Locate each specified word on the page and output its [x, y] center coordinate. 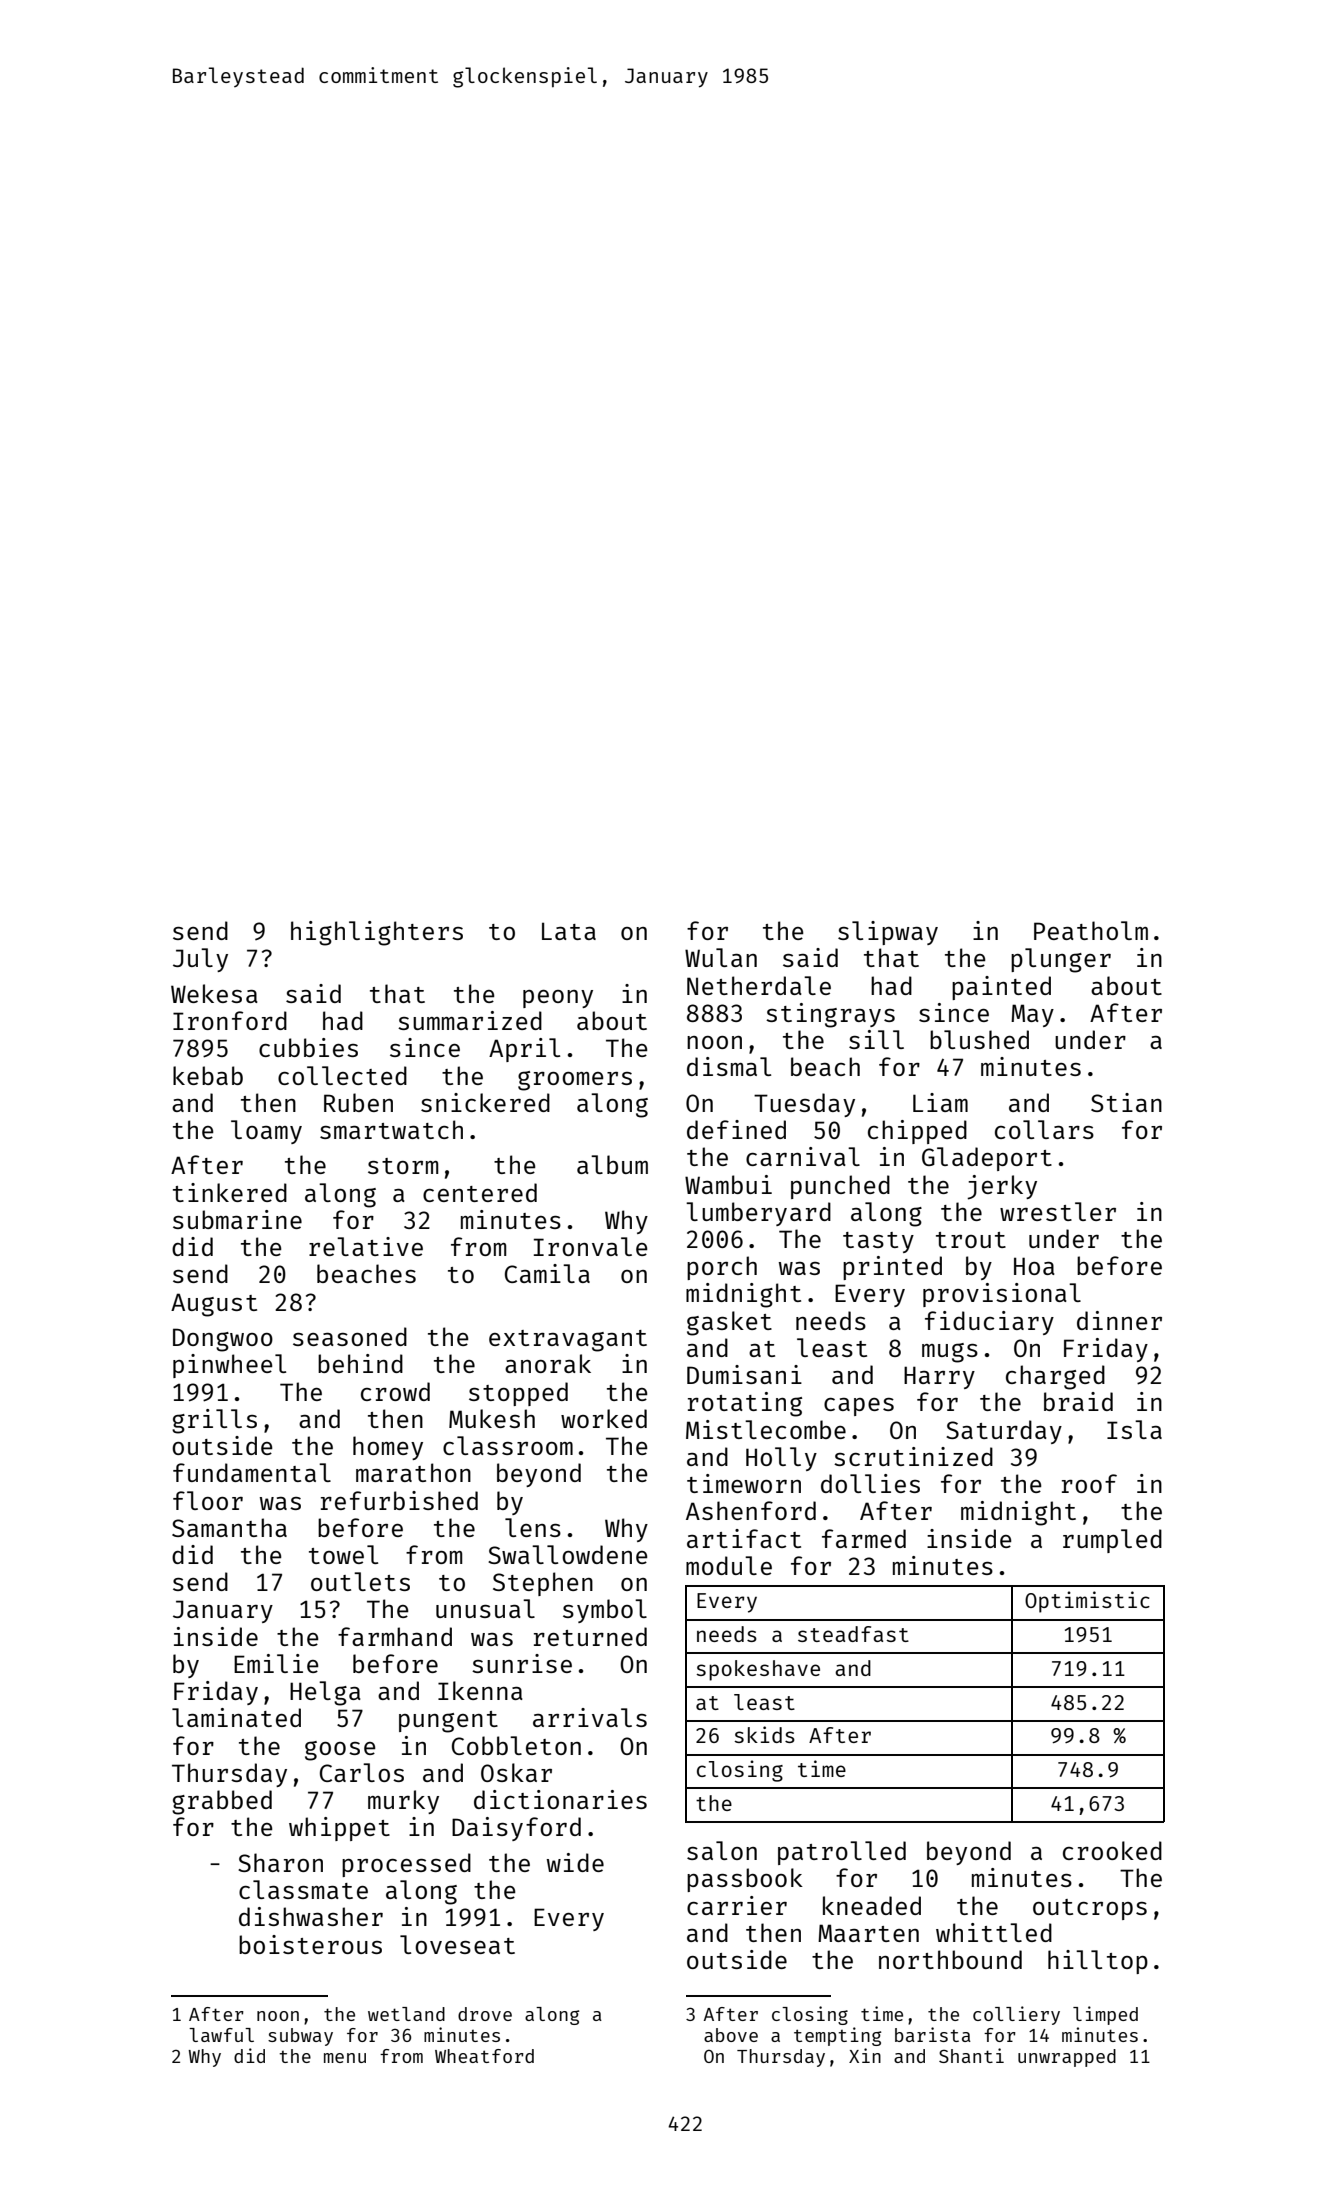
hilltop [1098, 1962]
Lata [569, 931]
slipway [888, 933]
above [731, 2035]
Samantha [229, 1527]
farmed [864, 1538]
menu [345, 2058]
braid [1078, 1401]
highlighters [377, 933]
